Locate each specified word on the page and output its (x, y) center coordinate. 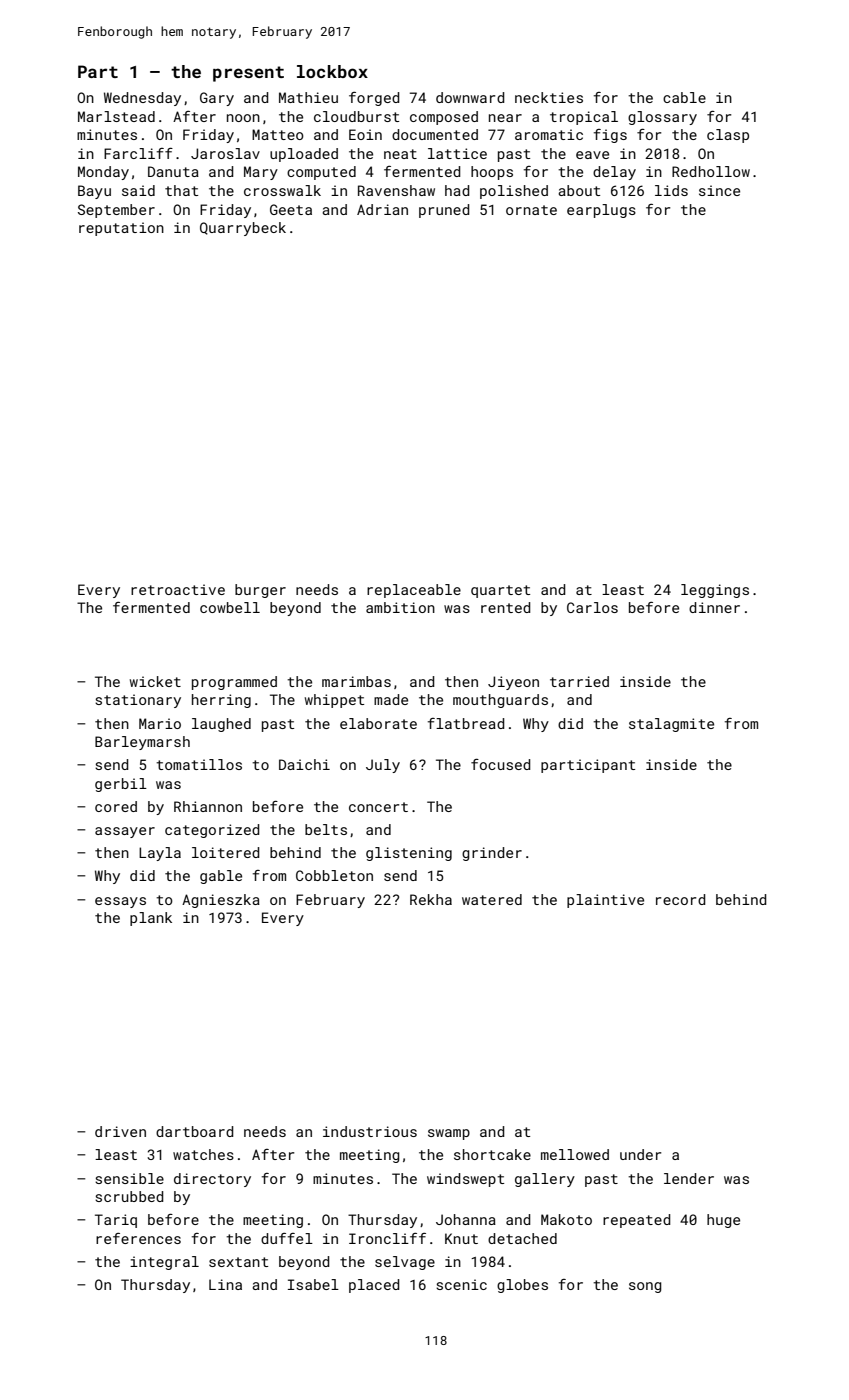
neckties (549, 97)
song (645, 1287)
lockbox (332, 71)
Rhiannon (208, 806)
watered (492, 899)
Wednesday (142, 99)
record (681, 899)
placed (374, 1286)
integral (164, 1263)
